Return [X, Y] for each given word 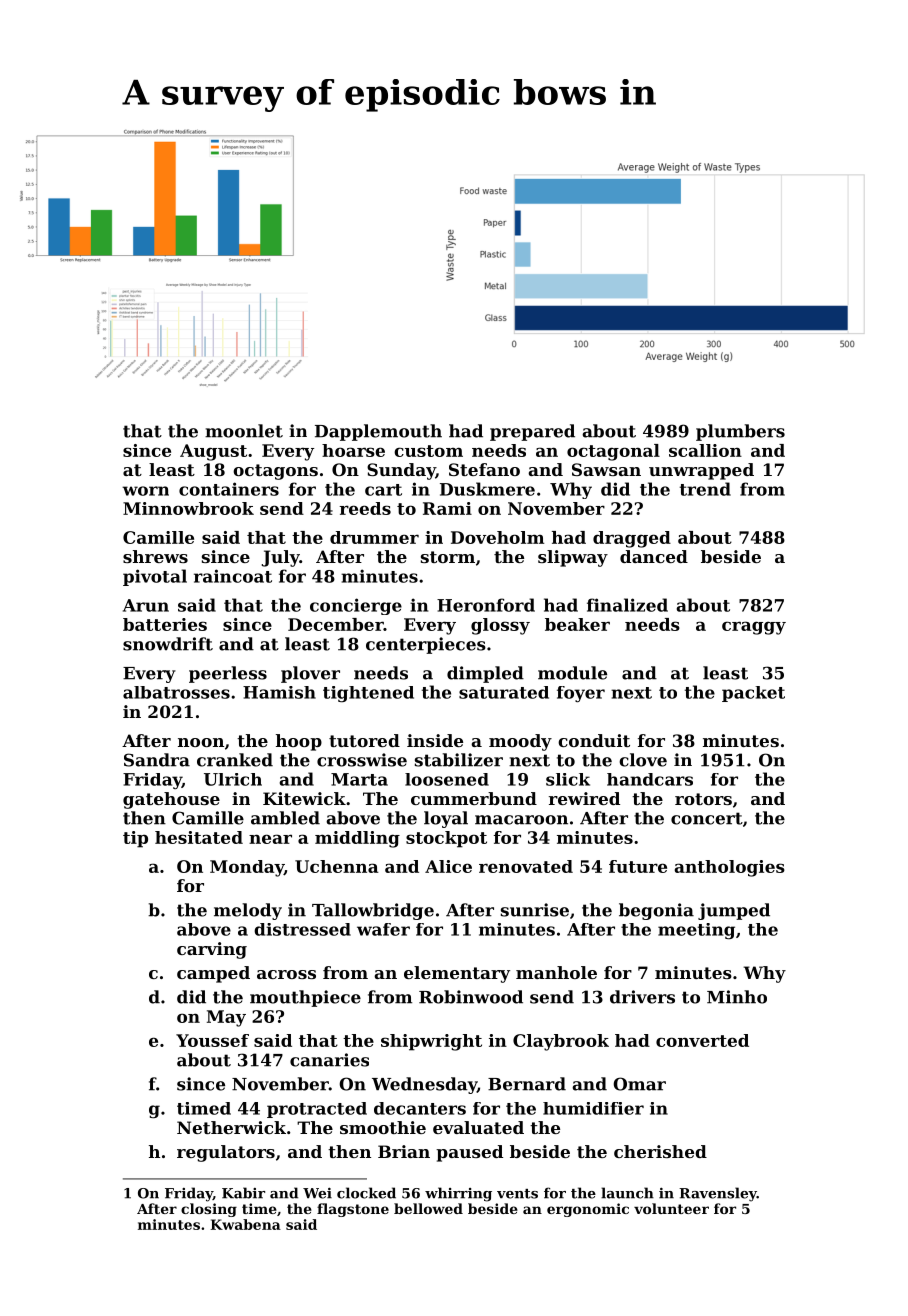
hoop [299, 742]
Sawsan [606, 469]
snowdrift [168, 644]
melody [248, 911]
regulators [226, 1153]
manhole [556, 972]
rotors [703, 799]
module [572, 673]
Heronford [486, 605]
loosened [447, 779]
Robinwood [471, 997]
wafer [383, 929]
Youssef [212, 1040]
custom [428, 451]
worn [145, 491]
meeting [696, 931]
